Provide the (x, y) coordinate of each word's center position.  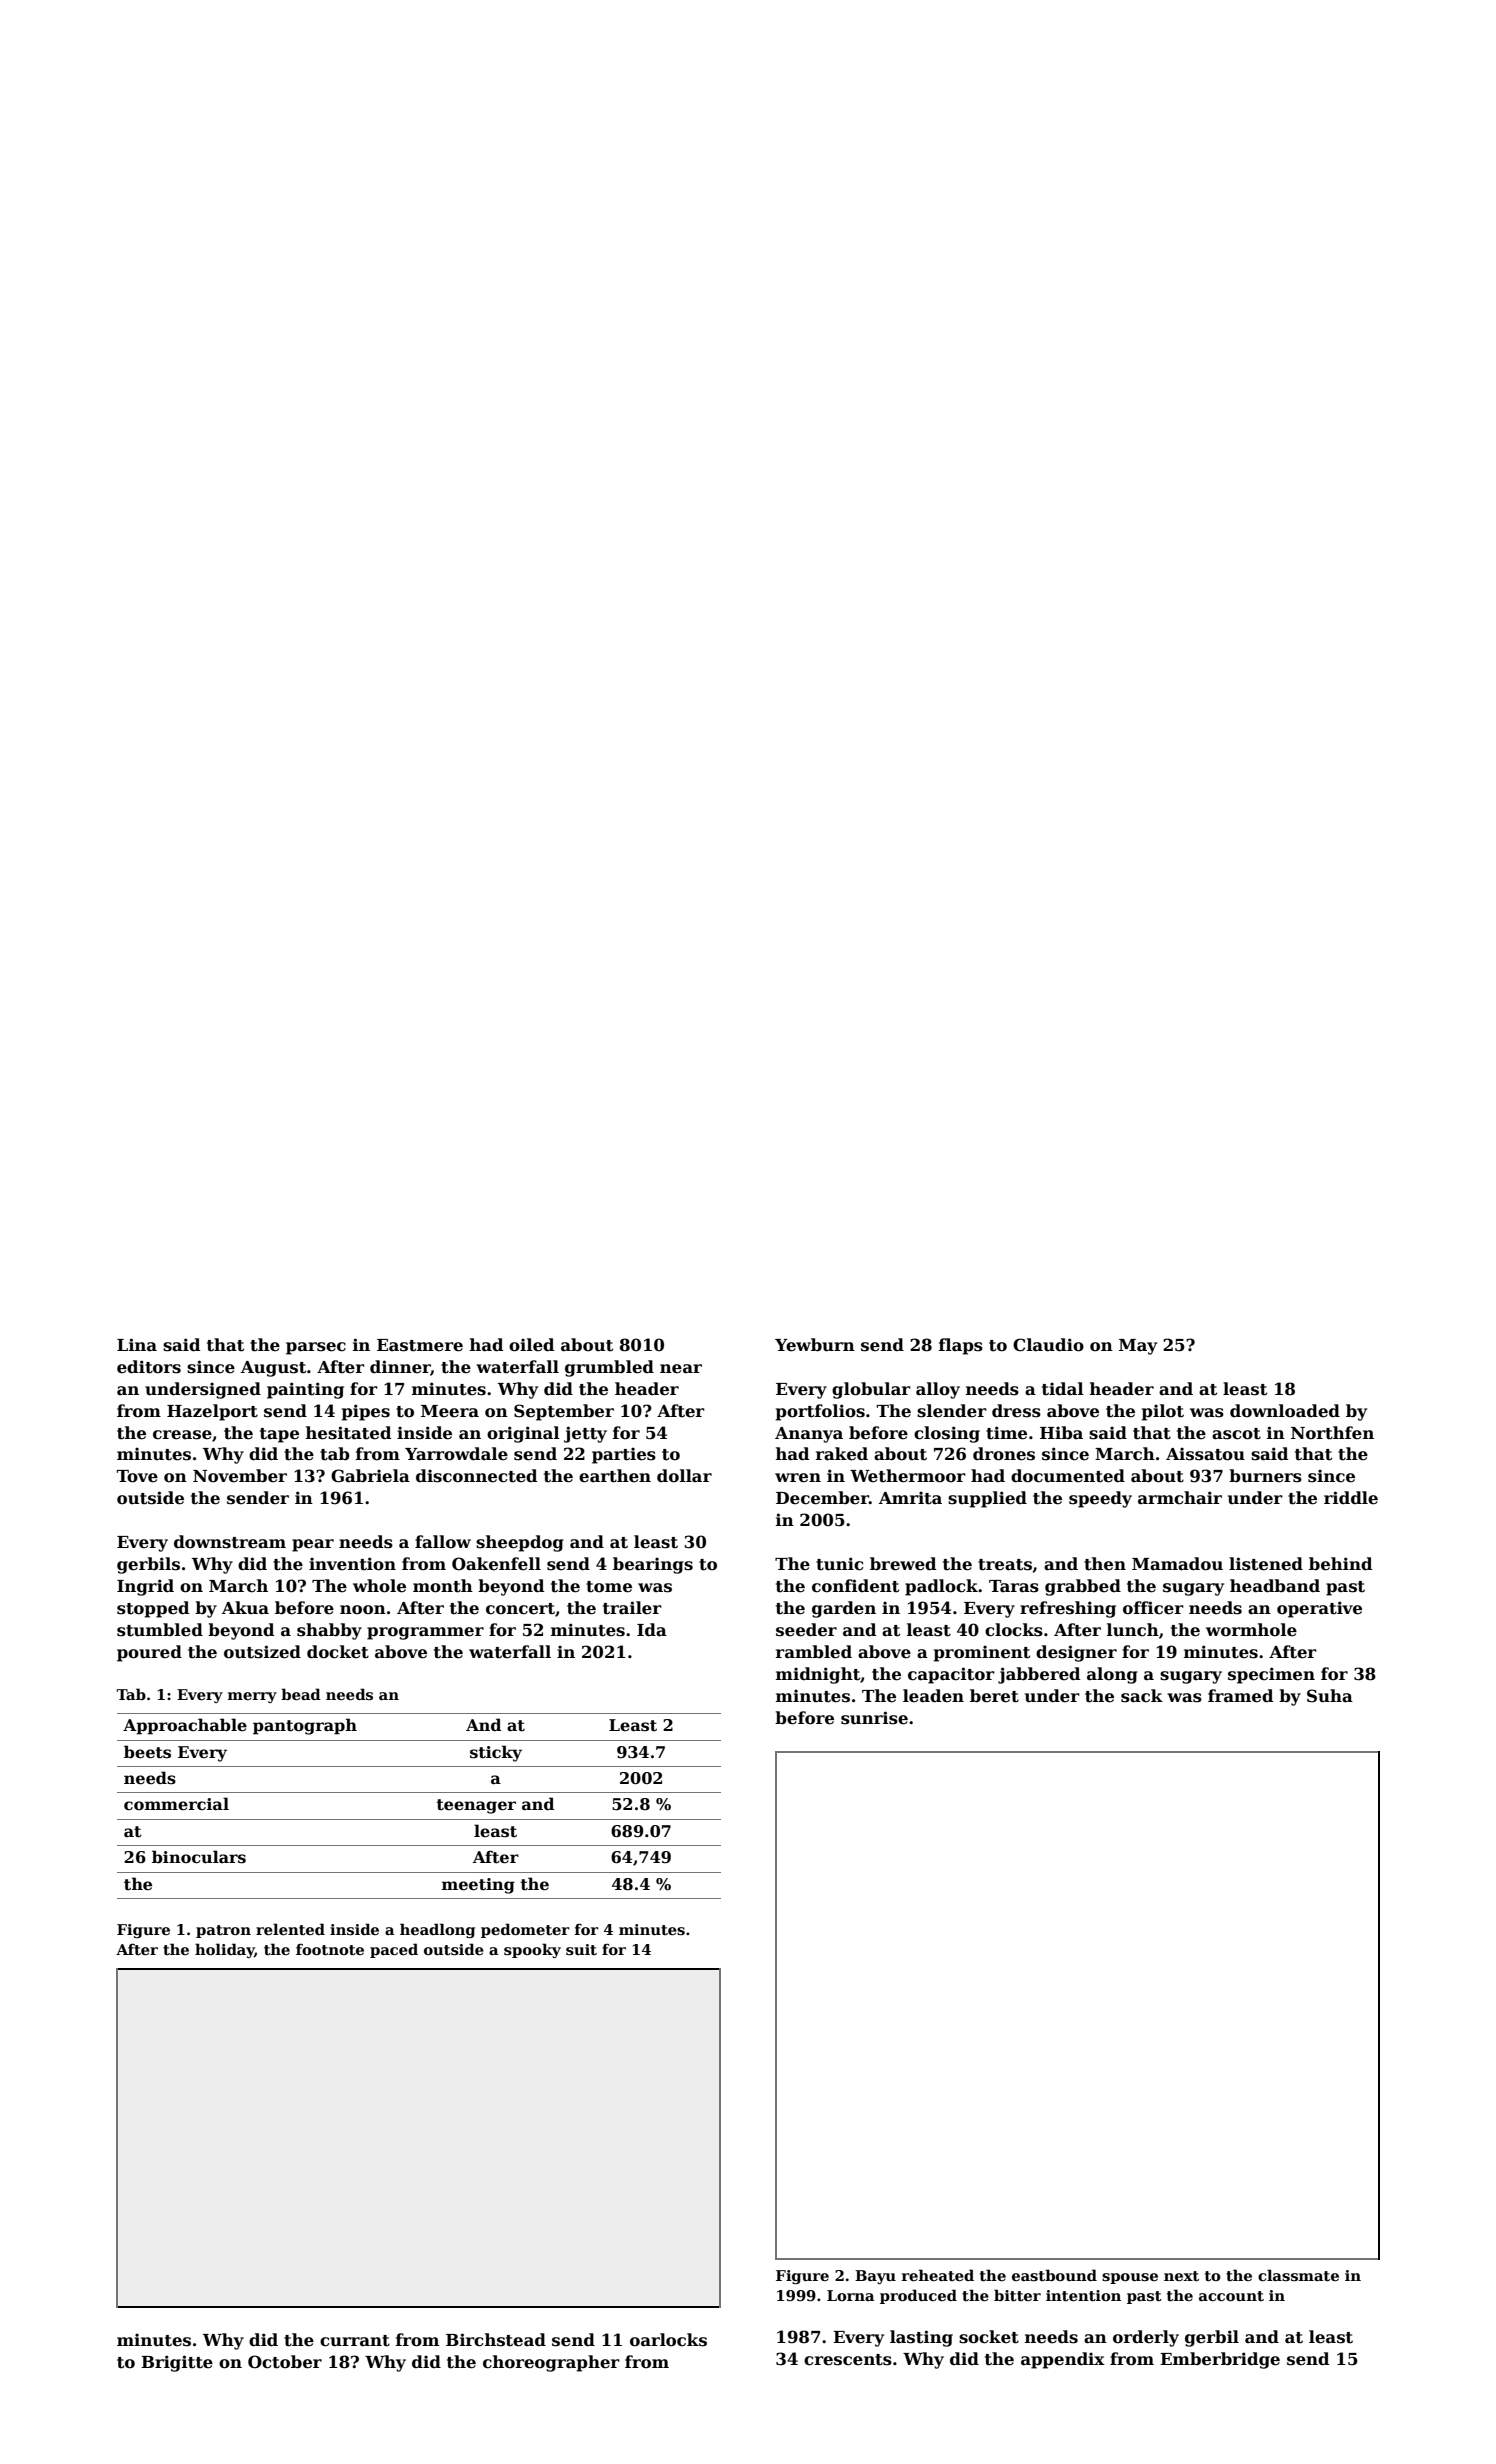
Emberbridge (1220, 2360)
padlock (941, 1587)
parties (624, 1455)
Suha (1330, 1696)
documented (1068, 1476)
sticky (496, 1753)
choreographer (551, 2363)
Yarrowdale (456, 1454)
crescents (848, 2360)
